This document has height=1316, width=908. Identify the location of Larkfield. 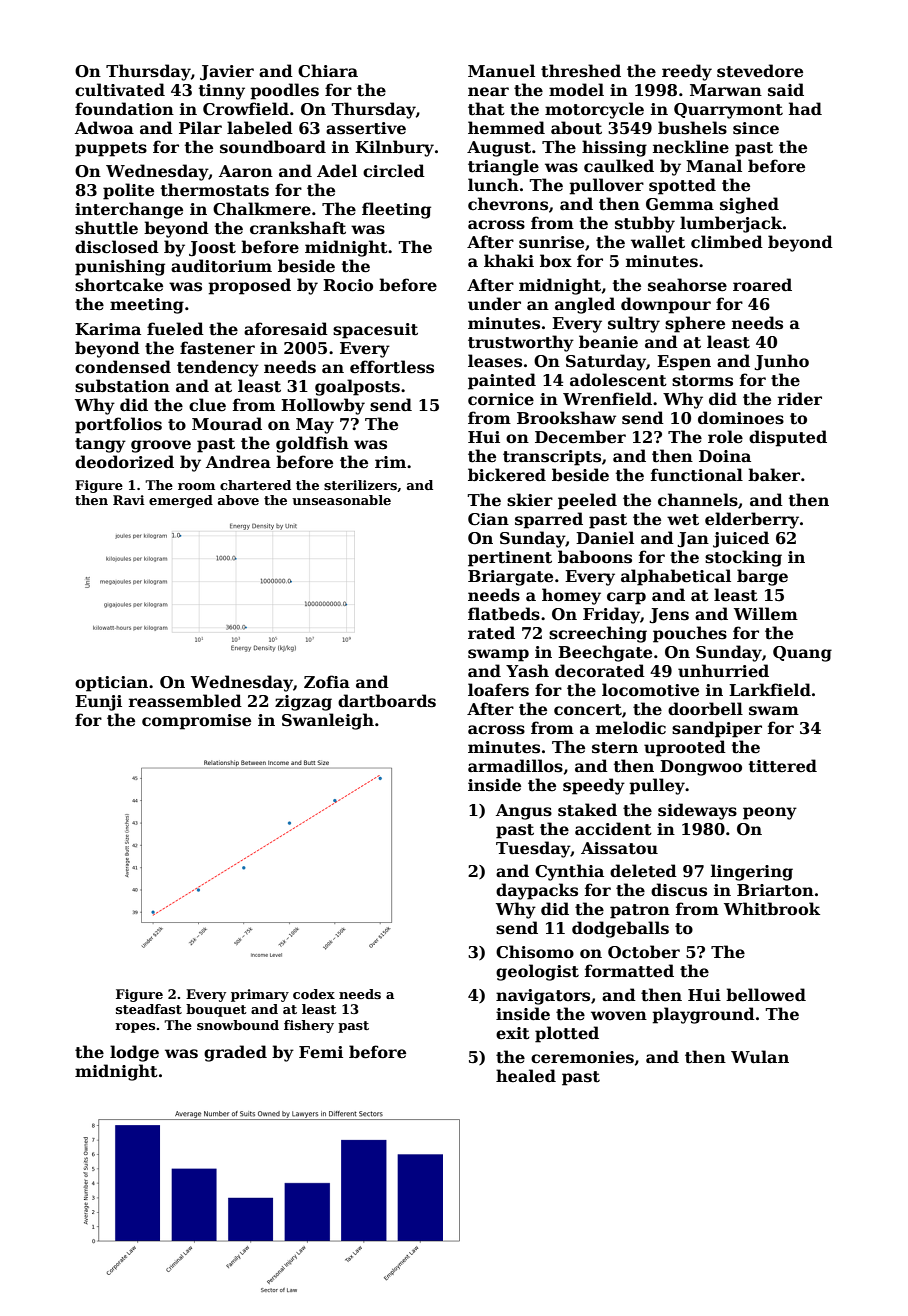
(770, 690).
